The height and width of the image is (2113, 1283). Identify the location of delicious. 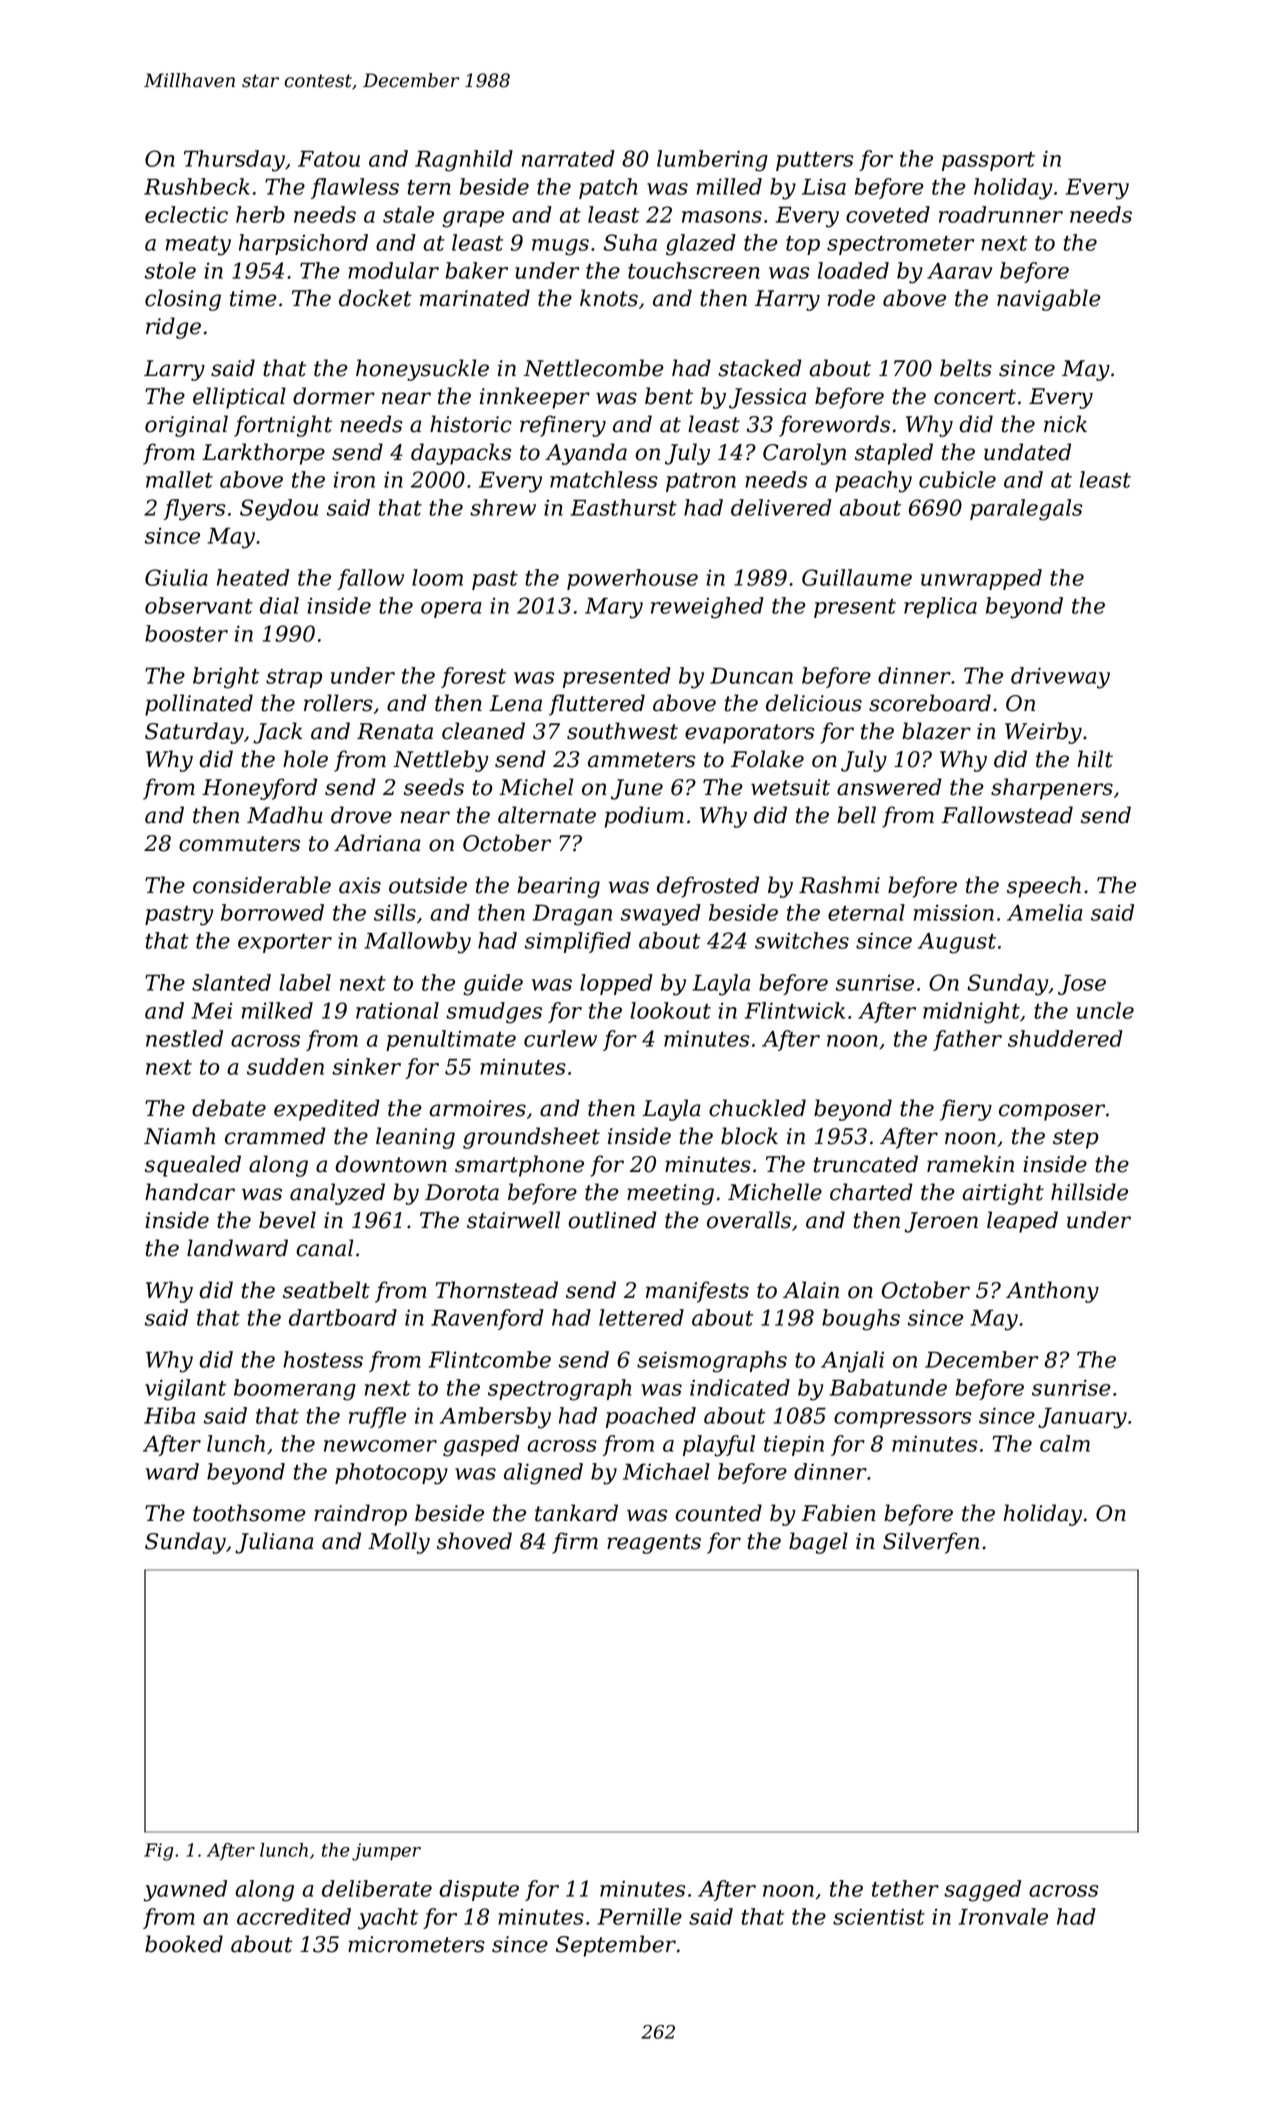
(814, 703).
